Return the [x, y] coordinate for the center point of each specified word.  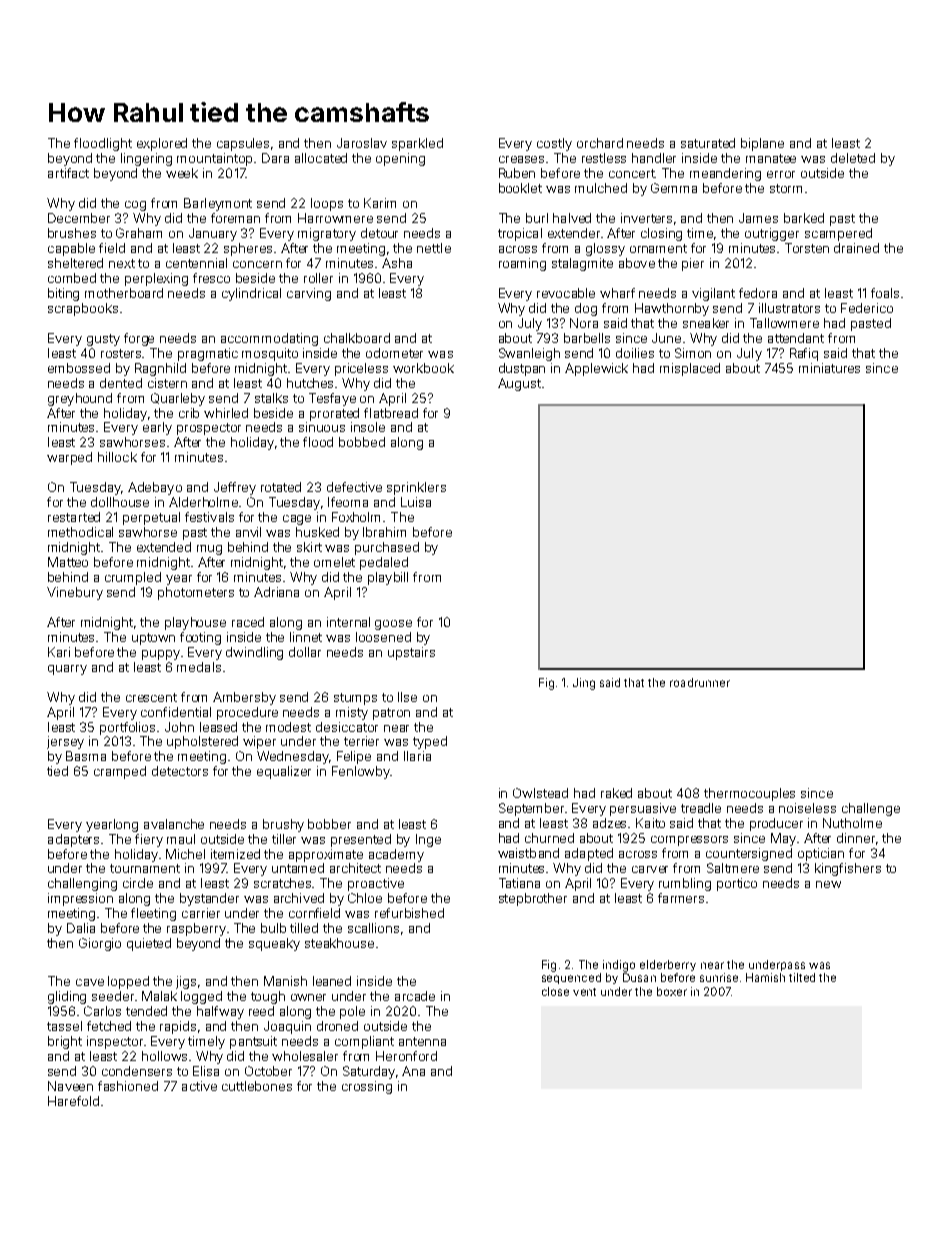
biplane [762, 144]
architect [355, 868]
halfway [220, 1012]
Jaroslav [362, 143]
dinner [856, 838]
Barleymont [218, 204]
